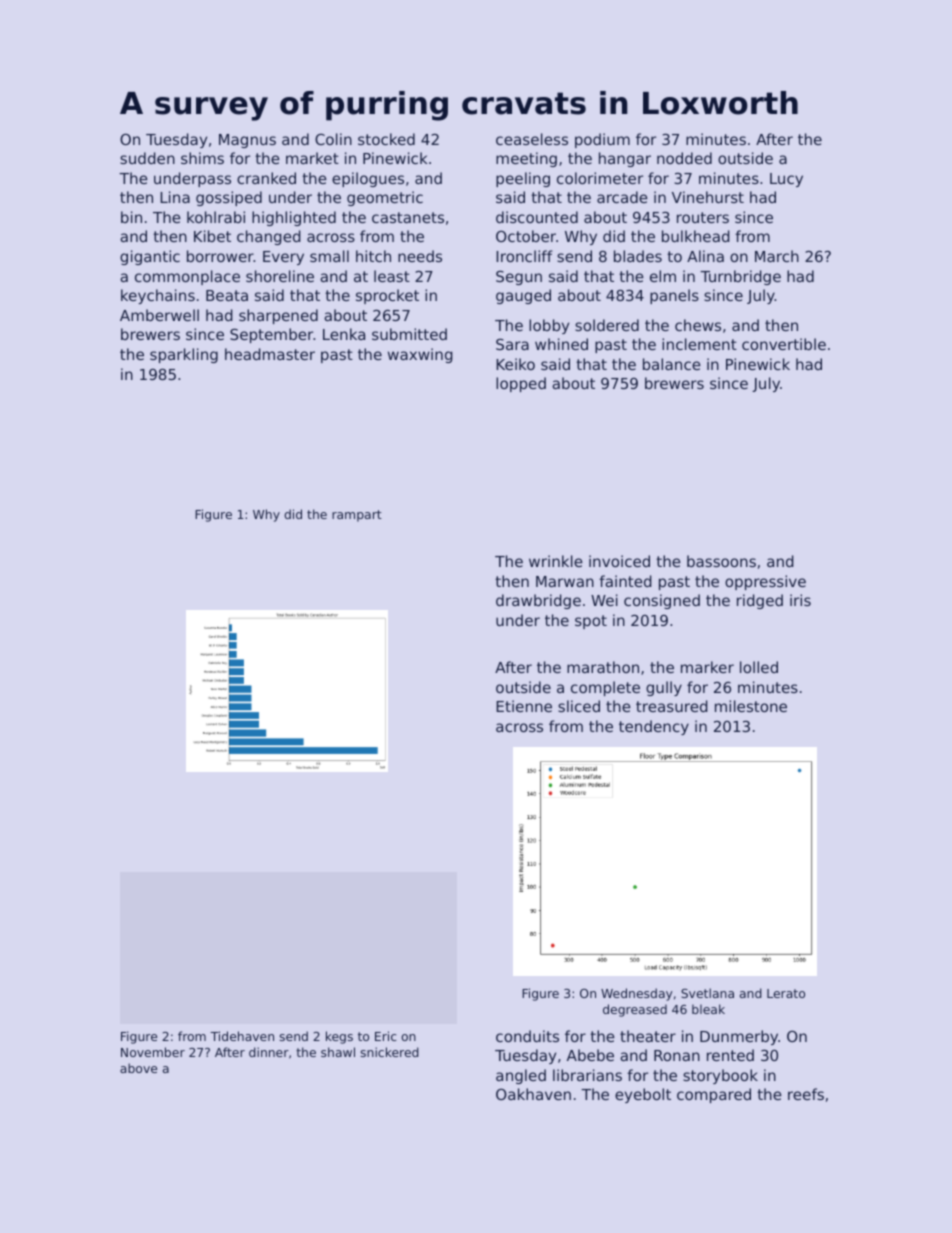 This screenshot has height=1233, width=952. What do you see at coordinates (269, 1052) in the screenshot?
I see `dinner` at bounding box center [269, 1052].
